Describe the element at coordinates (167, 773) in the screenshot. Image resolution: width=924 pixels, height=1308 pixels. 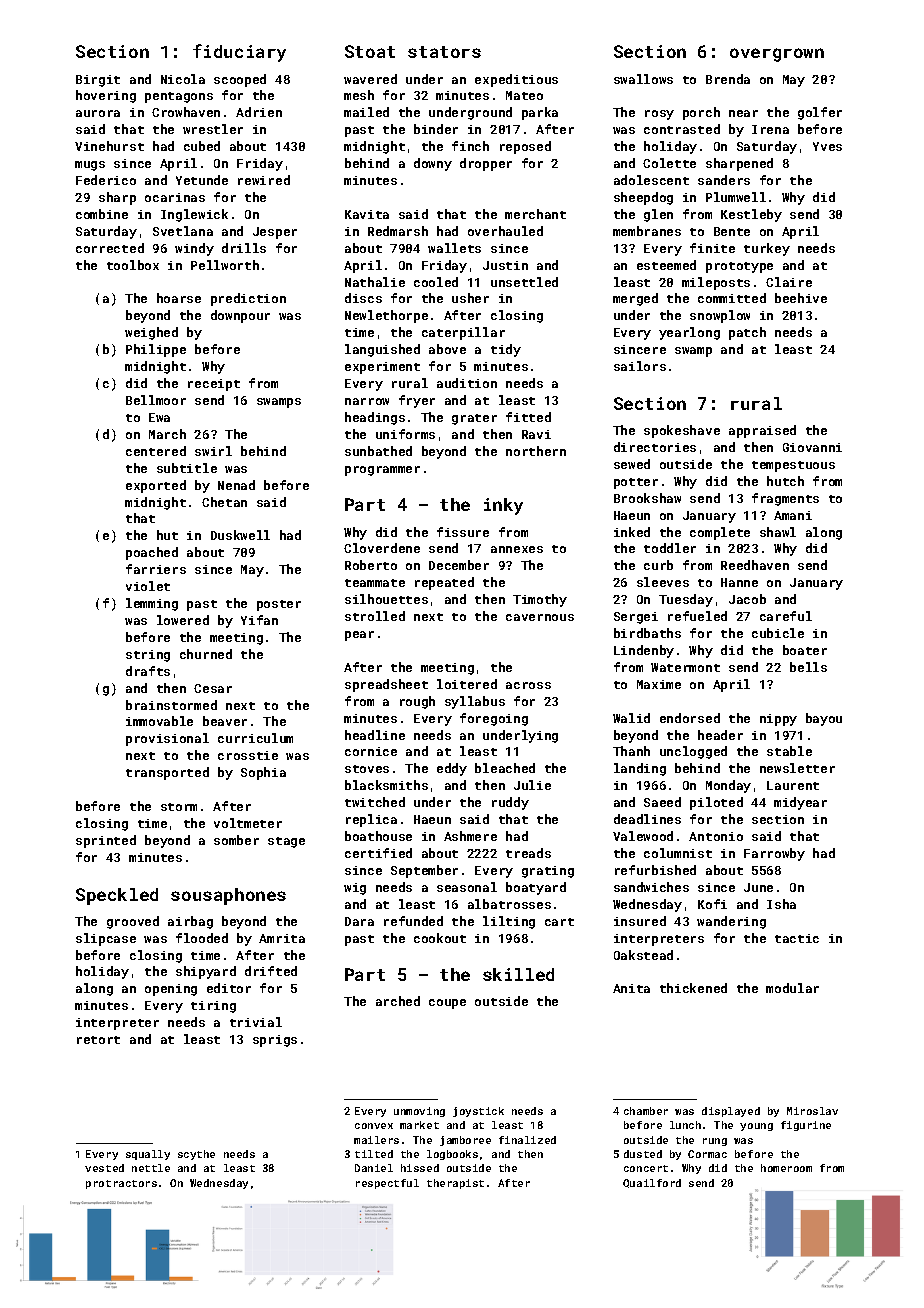
I see `transported` at that location.
